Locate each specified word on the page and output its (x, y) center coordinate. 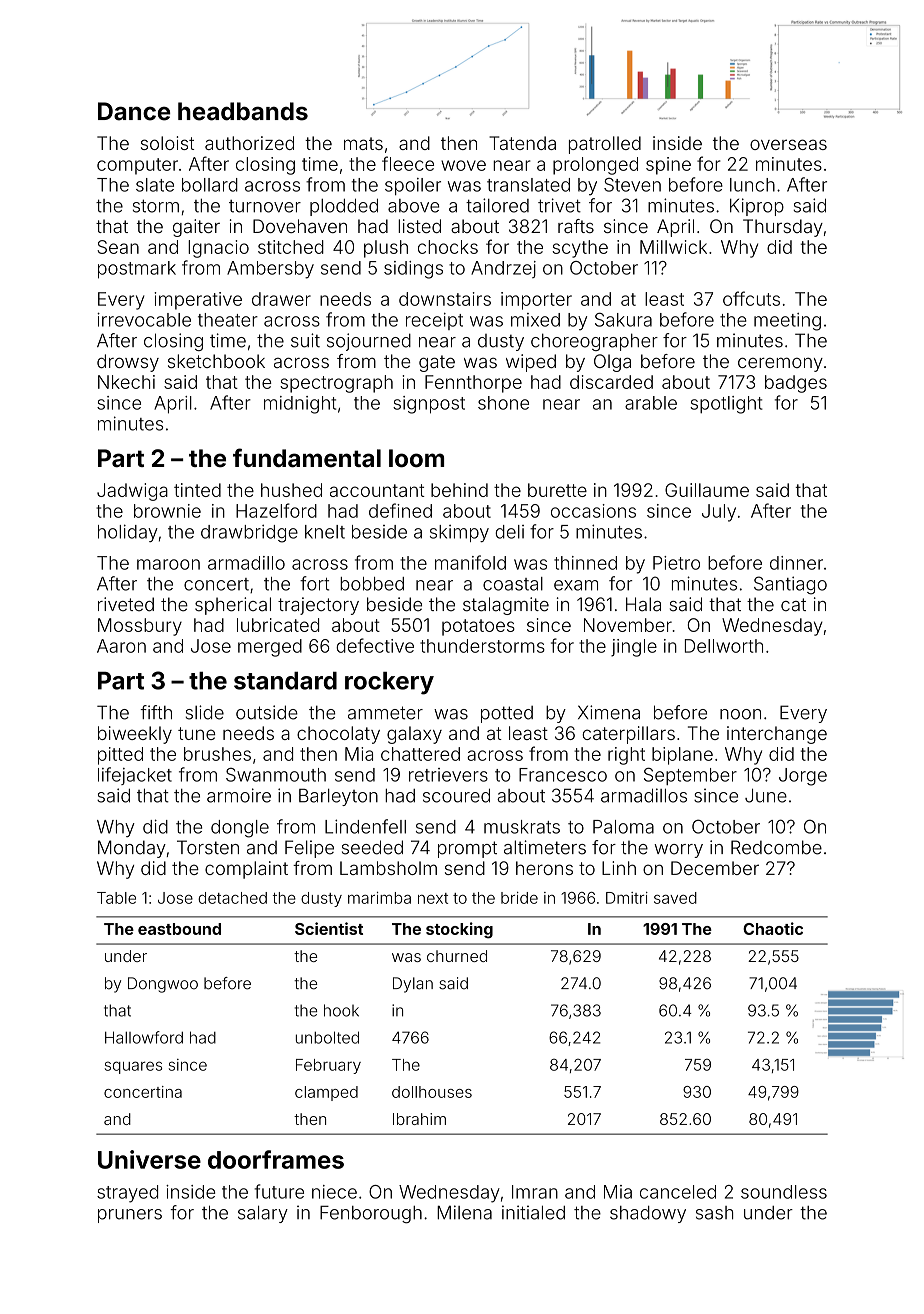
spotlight (726, 405)
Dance (134, 111)
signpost (429, 405)
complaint (246, 870)
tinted (197, 490)
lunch (752, 185)
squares (133, 1067)
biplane (682, 756)
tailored (497, 205)
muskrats (522, 827)
